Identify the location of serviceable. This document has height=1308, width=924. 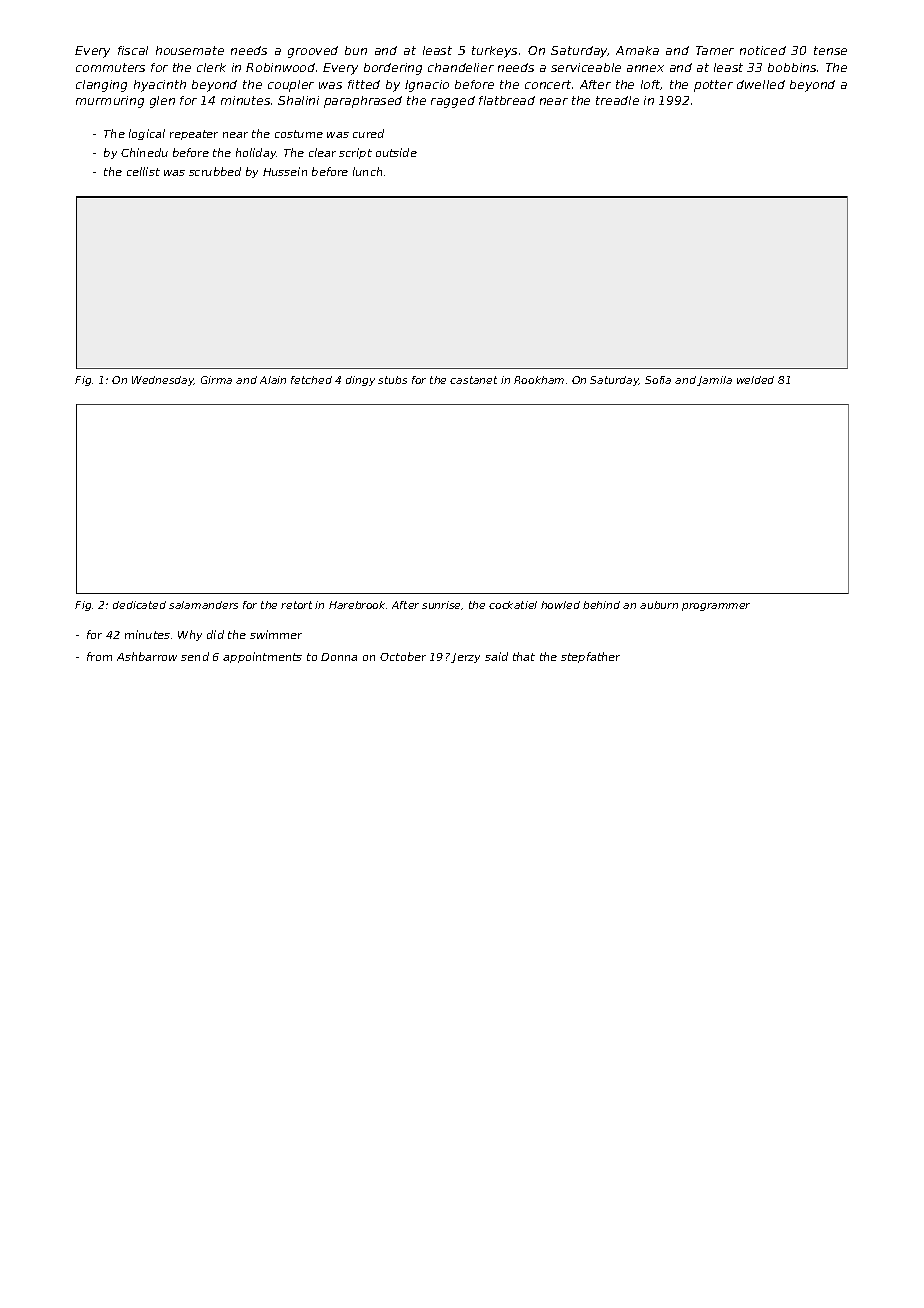
(586, 67).
